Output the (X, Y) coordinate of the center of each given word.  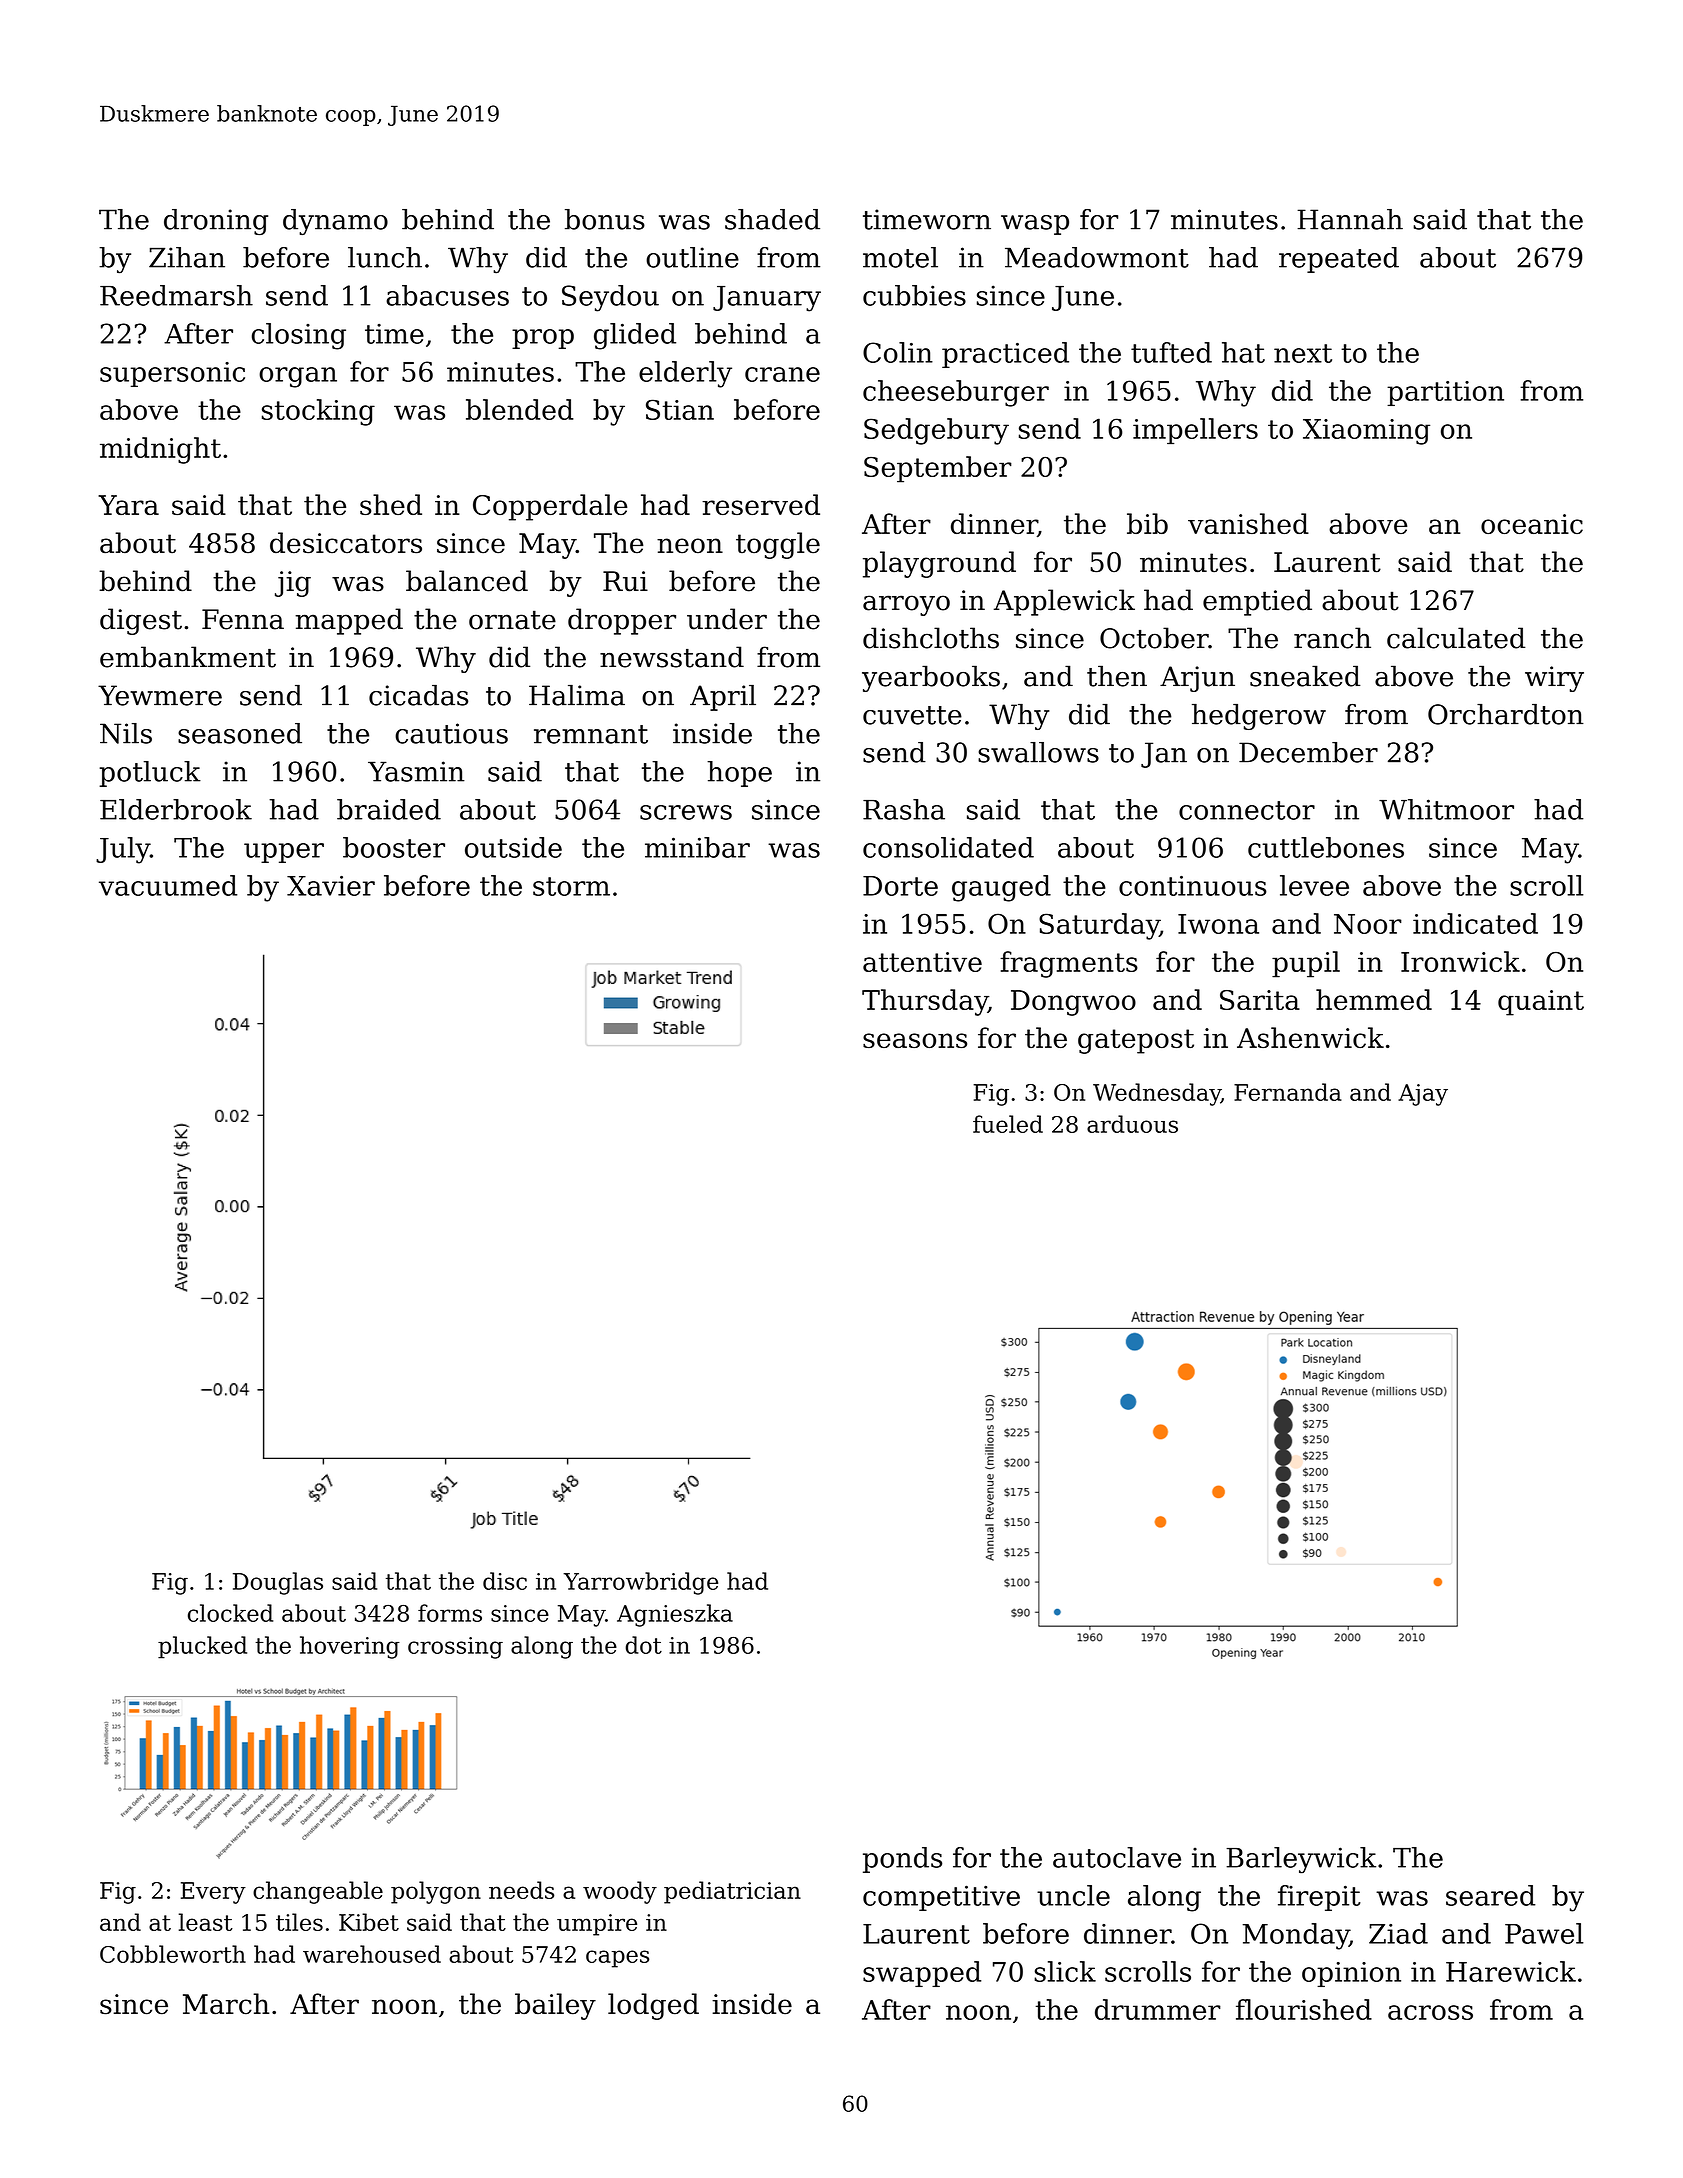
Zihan (187, 257)
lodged (653, 2006)
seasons (915, 1040)
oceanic (1532, 524)
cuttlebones (1326, 847)
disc (505, 1581)
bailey (555, 2006)
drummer (1158, 2009)
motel (900, 257)
